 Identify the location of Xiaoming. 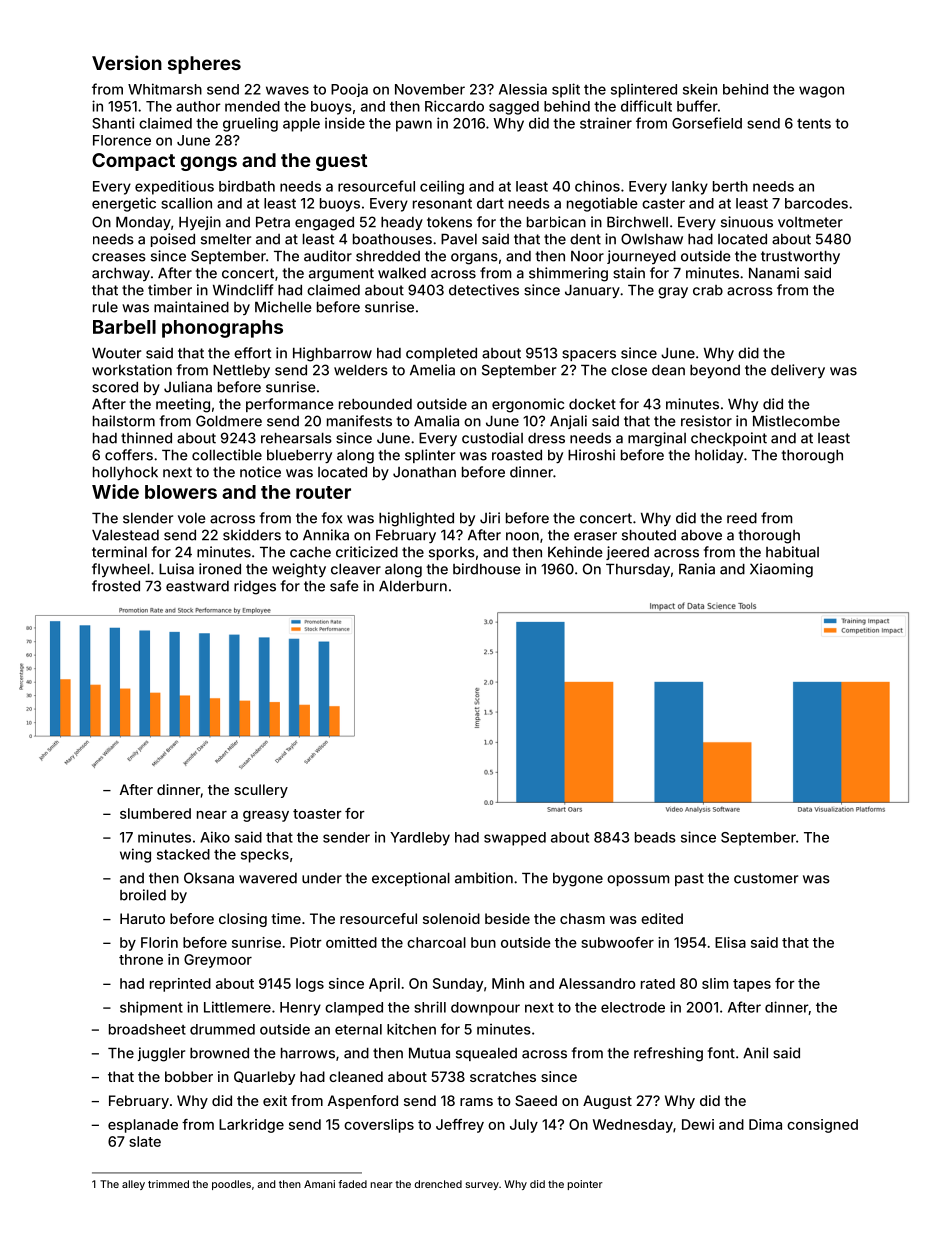
(781, 570).
